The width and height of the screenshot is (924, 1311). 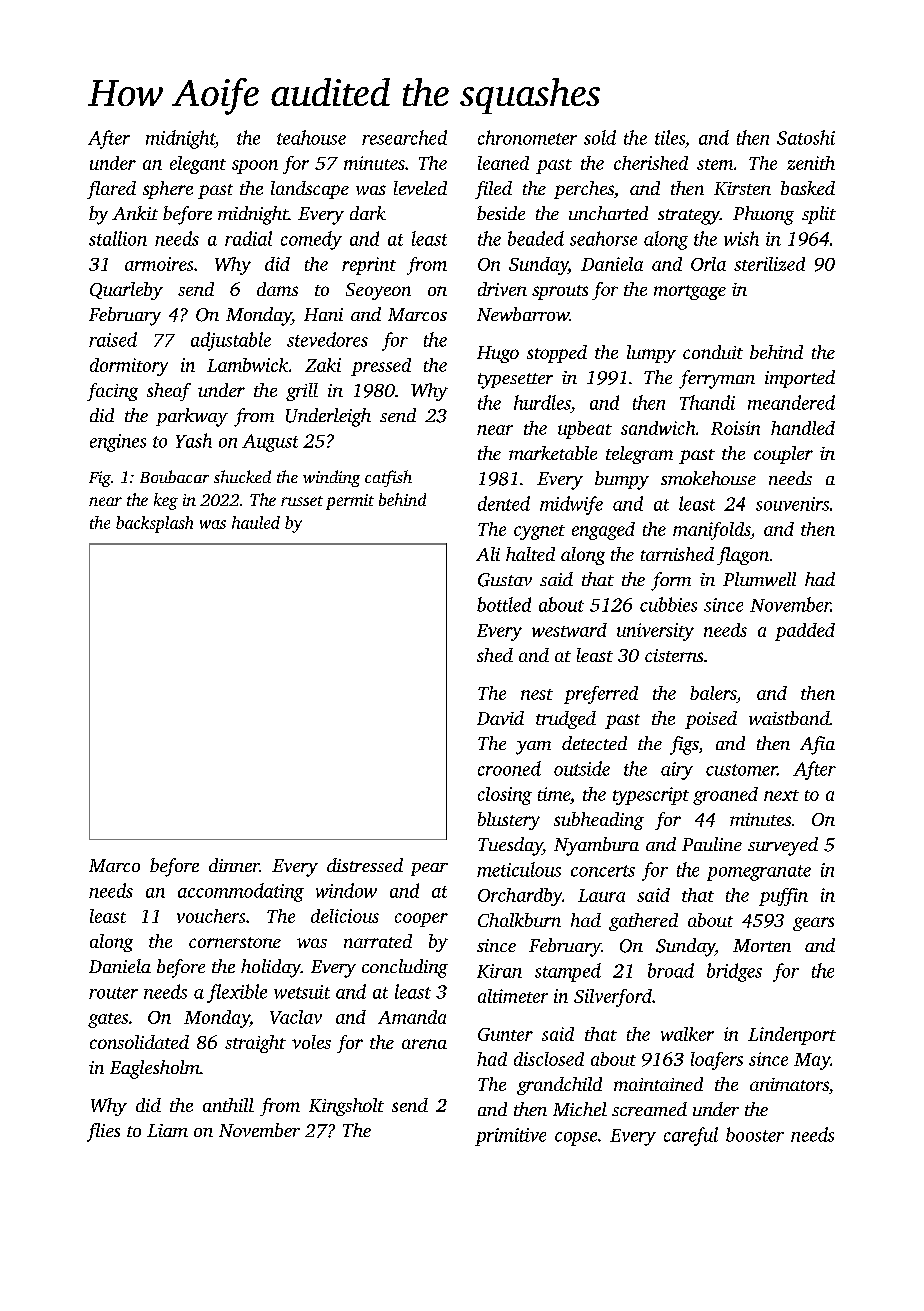 I want to click on broad, so click(x=671, y=970).
